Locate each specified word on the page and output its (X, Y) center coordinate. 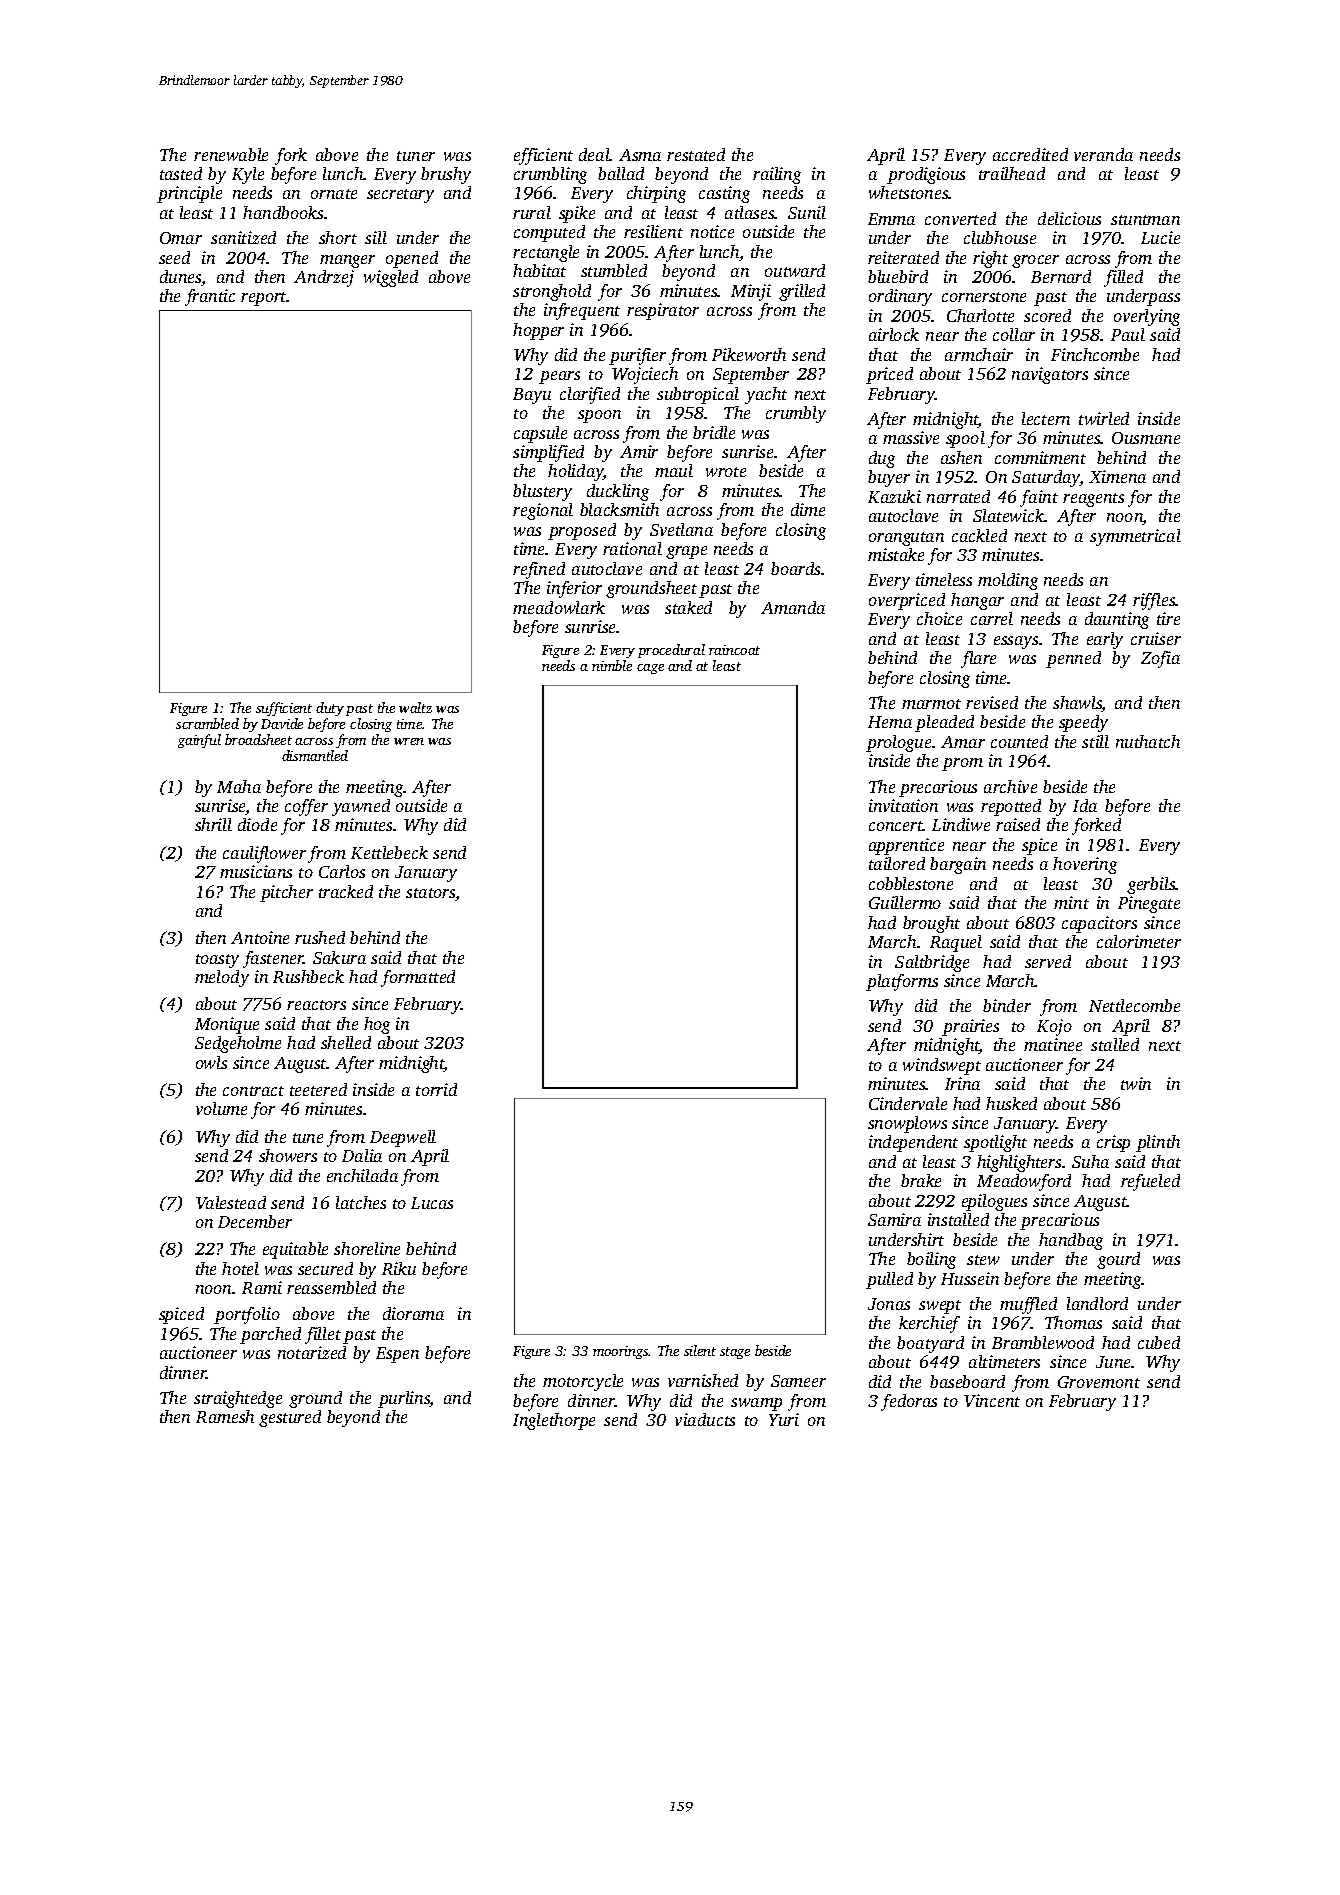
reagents (1093, 500)
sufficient (284, 709)
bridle (714, 432)
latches (361, 1202)
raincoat (734, 650)
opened (412, 259)
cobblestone (911, 883)
